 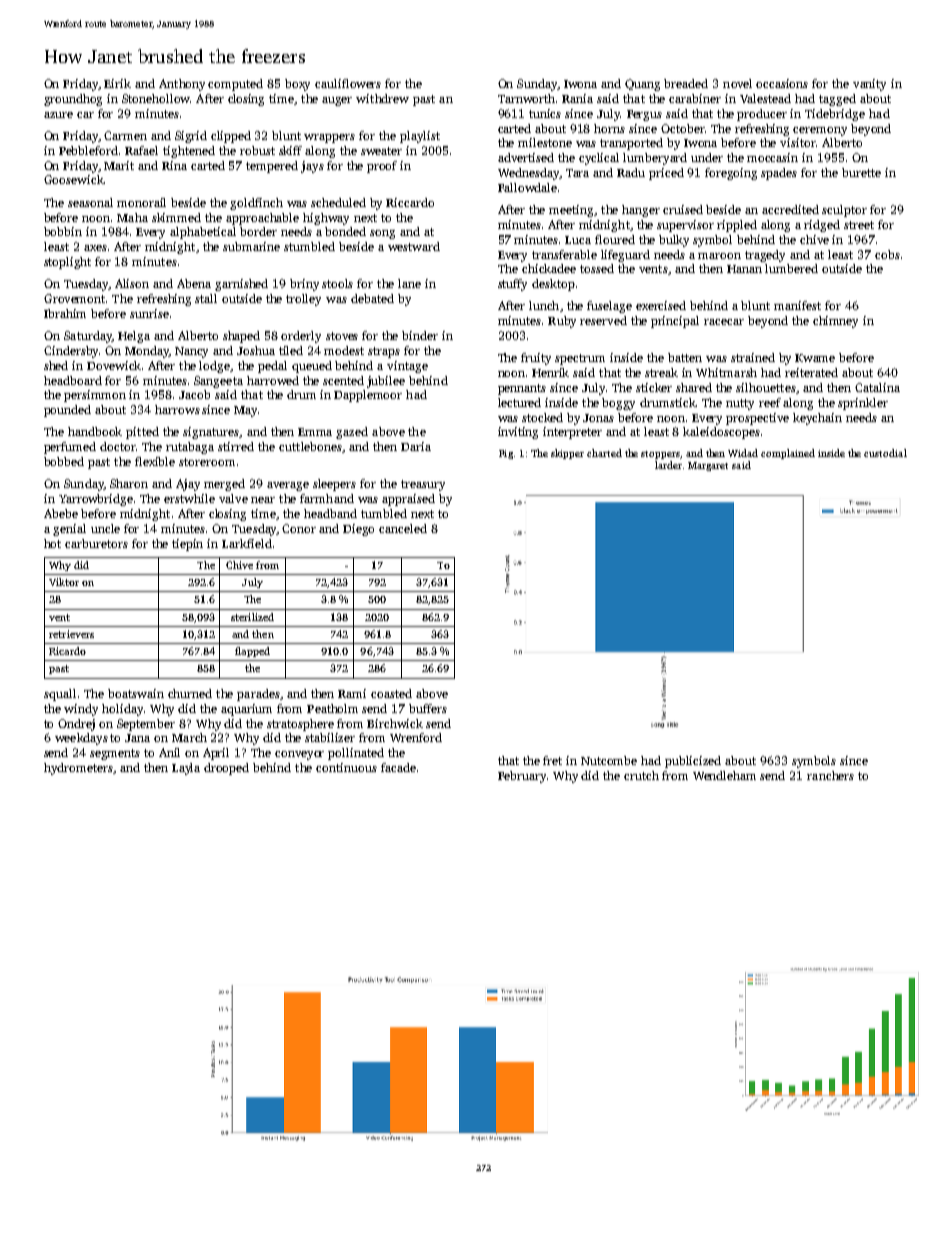 What do you see at coordinates (63, 231) in the image?
I see `bobbin` at bounding box center [63, 231].
